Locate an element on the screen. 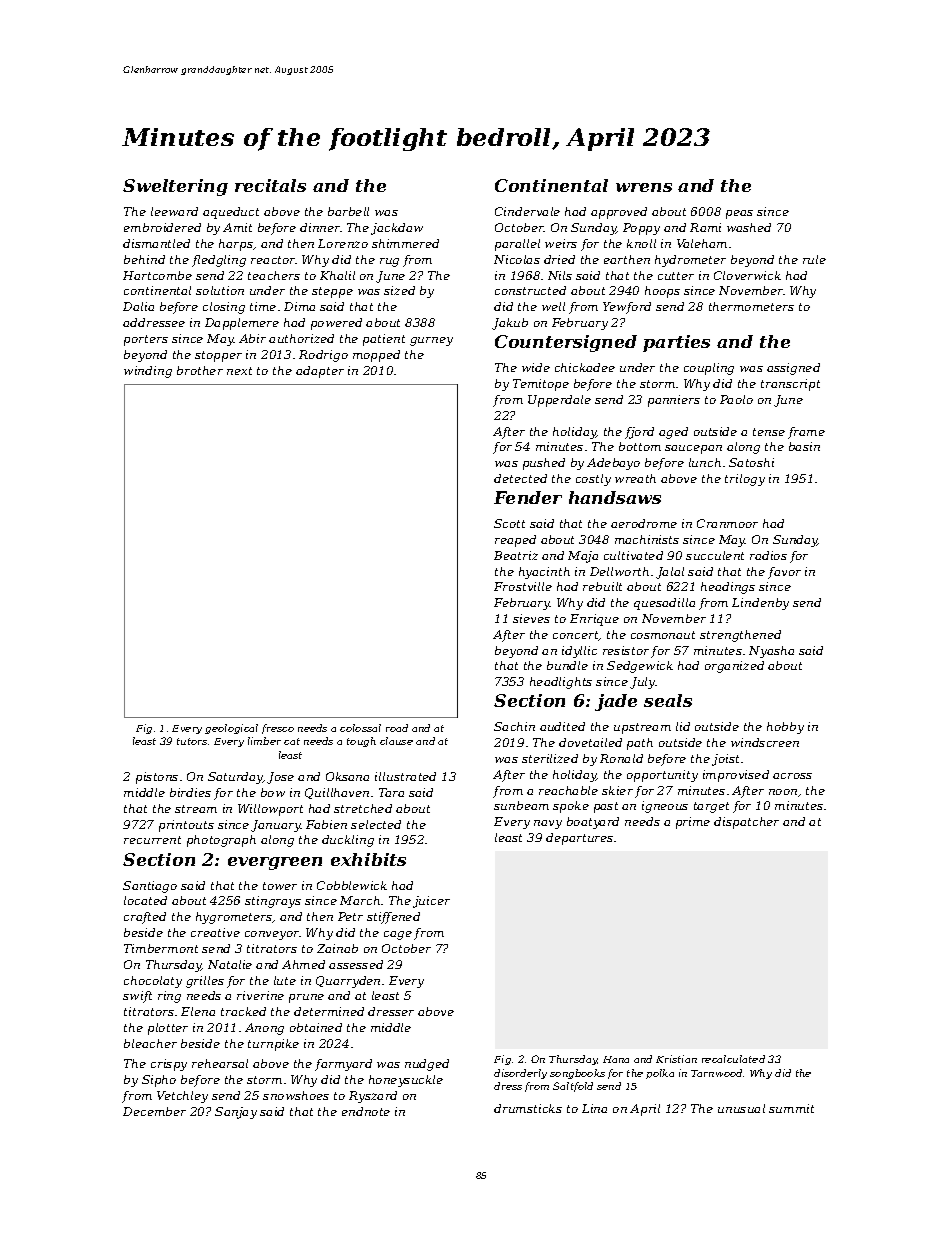 The height and width of the screenshot is (1233, 952). Amit is located at coordinates (237, 227).
